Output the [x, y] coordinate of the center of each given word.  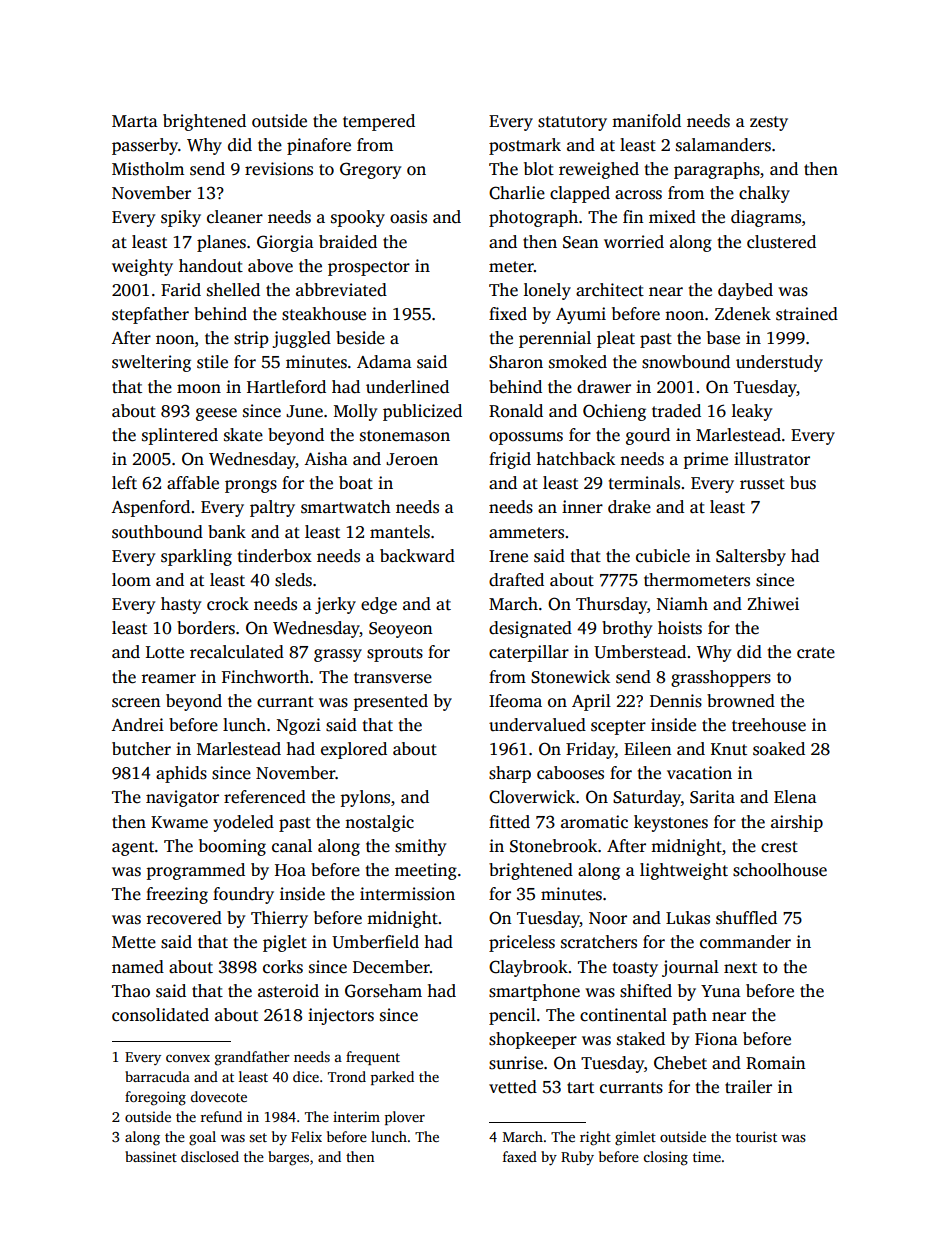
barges [288, 1158]
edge [379, 605]
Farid [181, 290]
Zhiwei [773, 604]
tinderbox [275, 556]
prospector [369, 268]
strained [807, 314]
